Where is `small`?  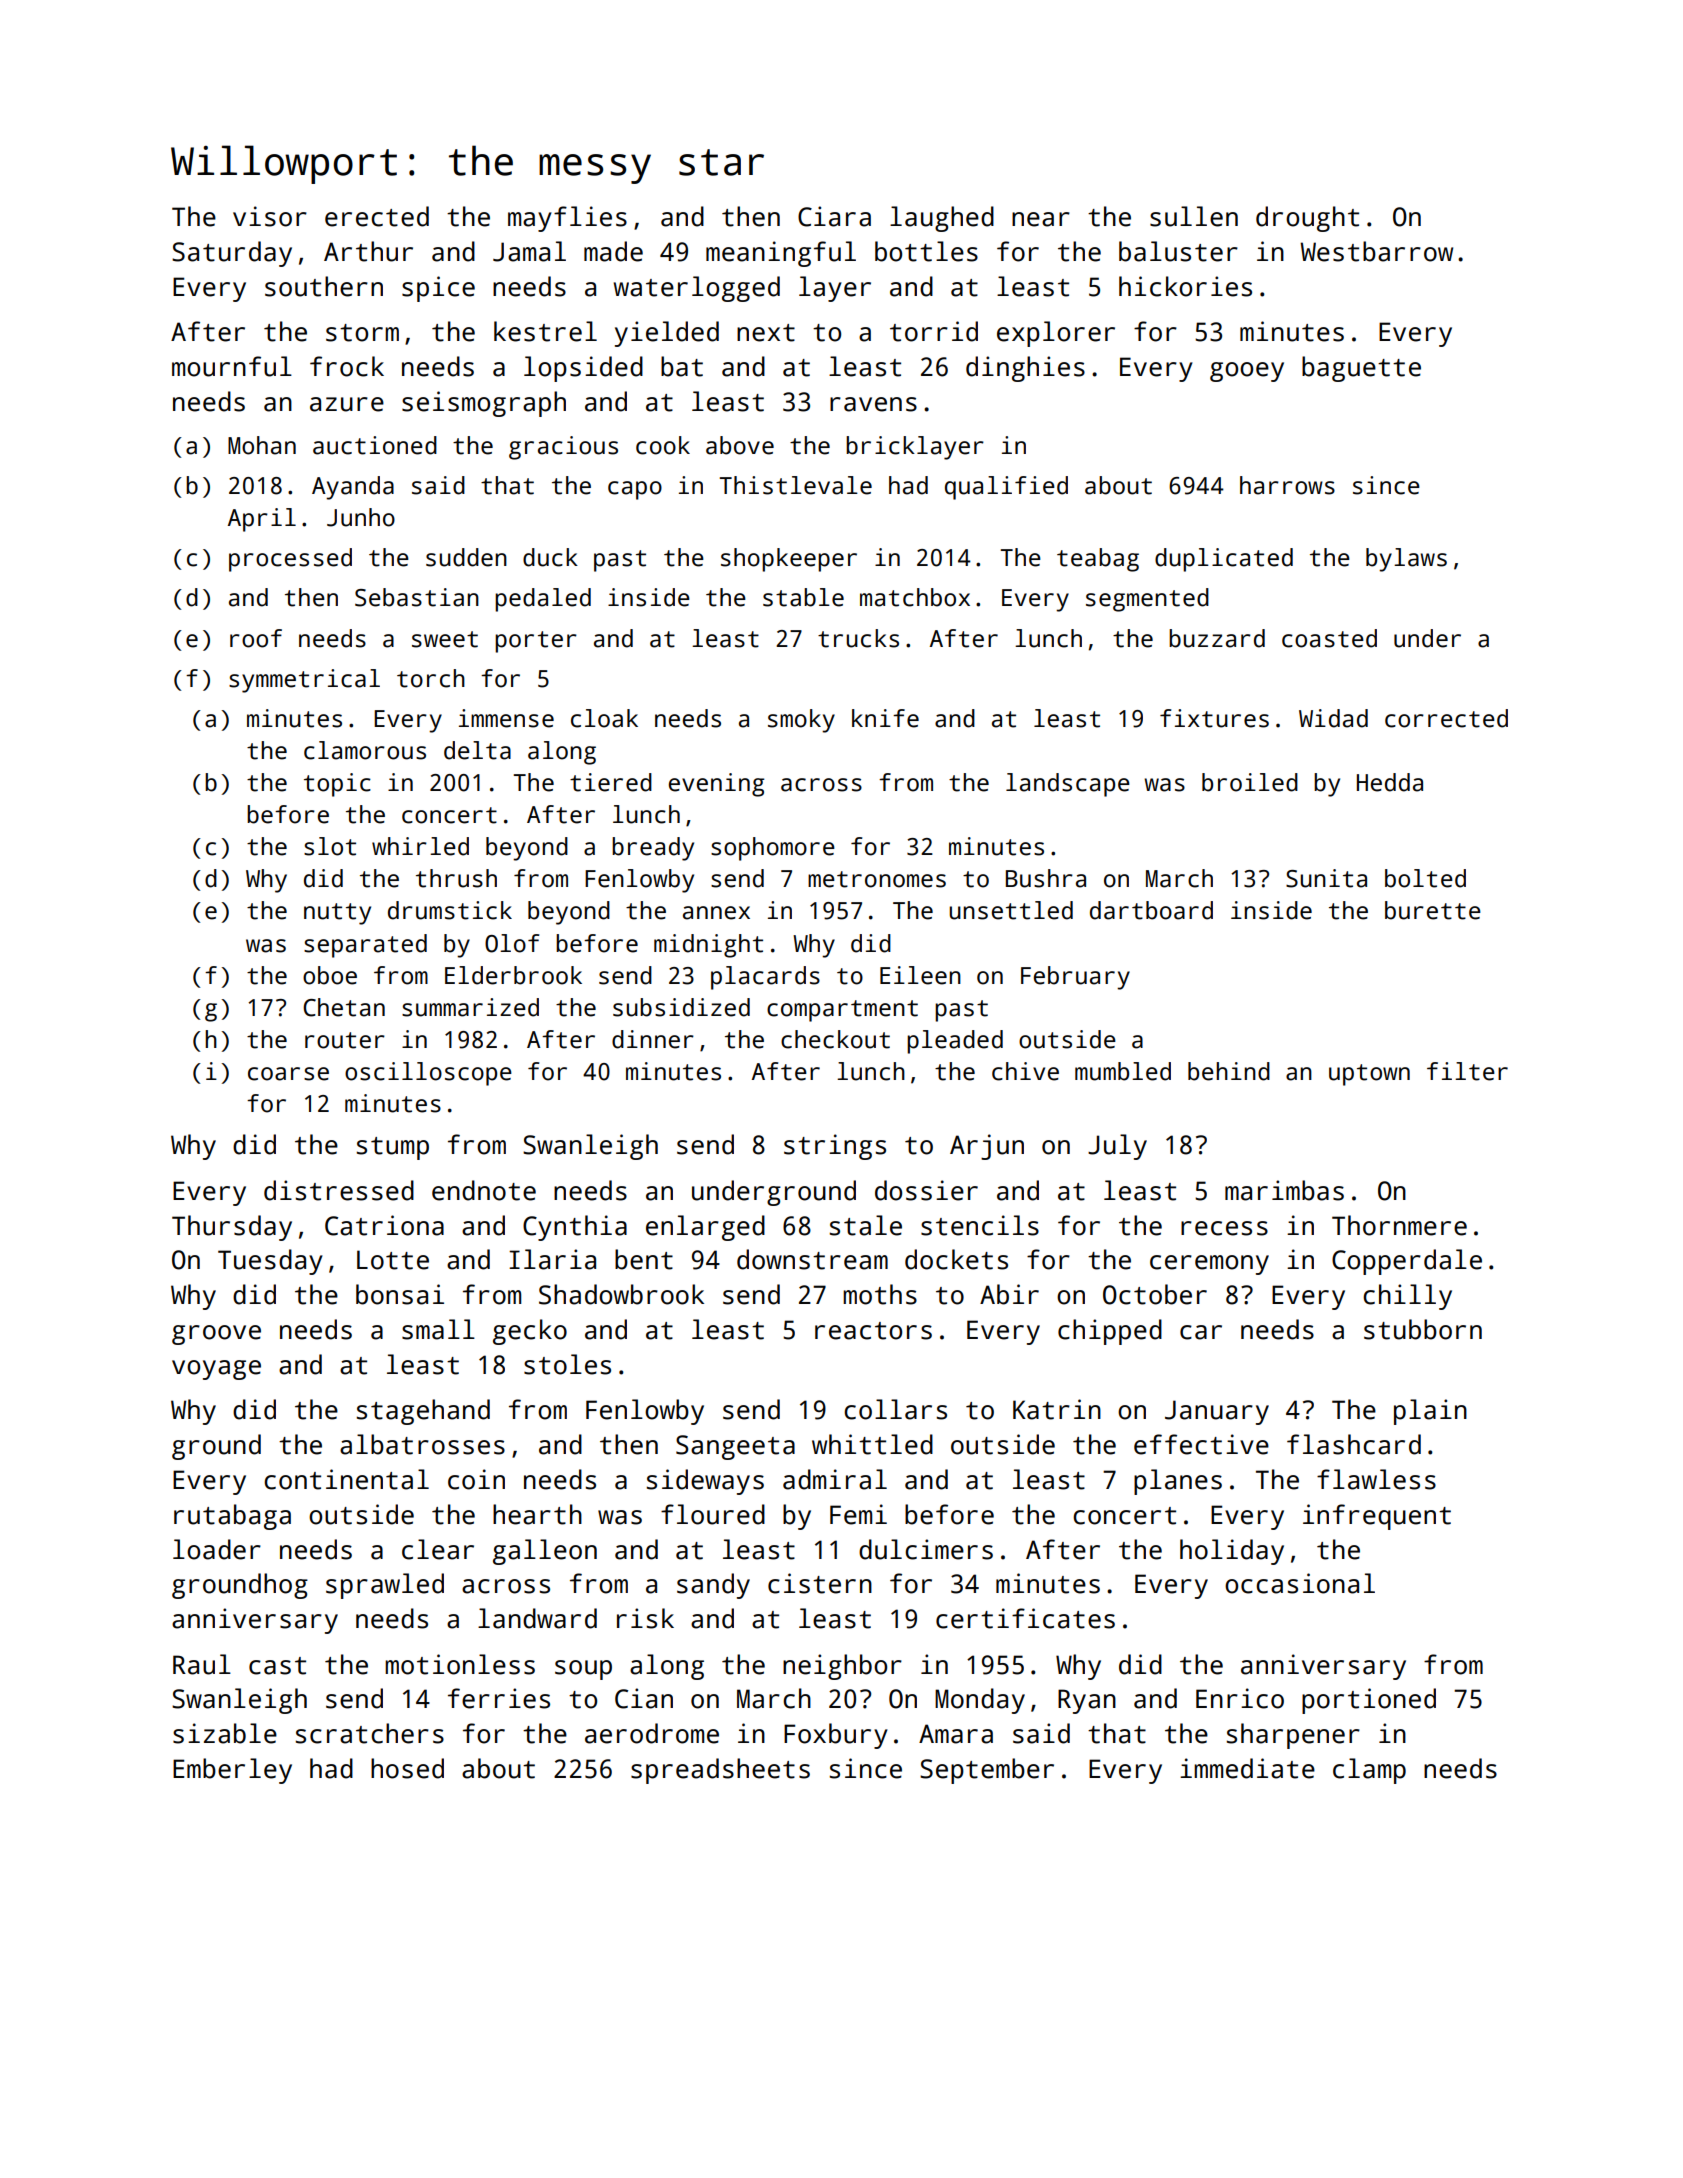
small is located at coordinates (438, 1329).
